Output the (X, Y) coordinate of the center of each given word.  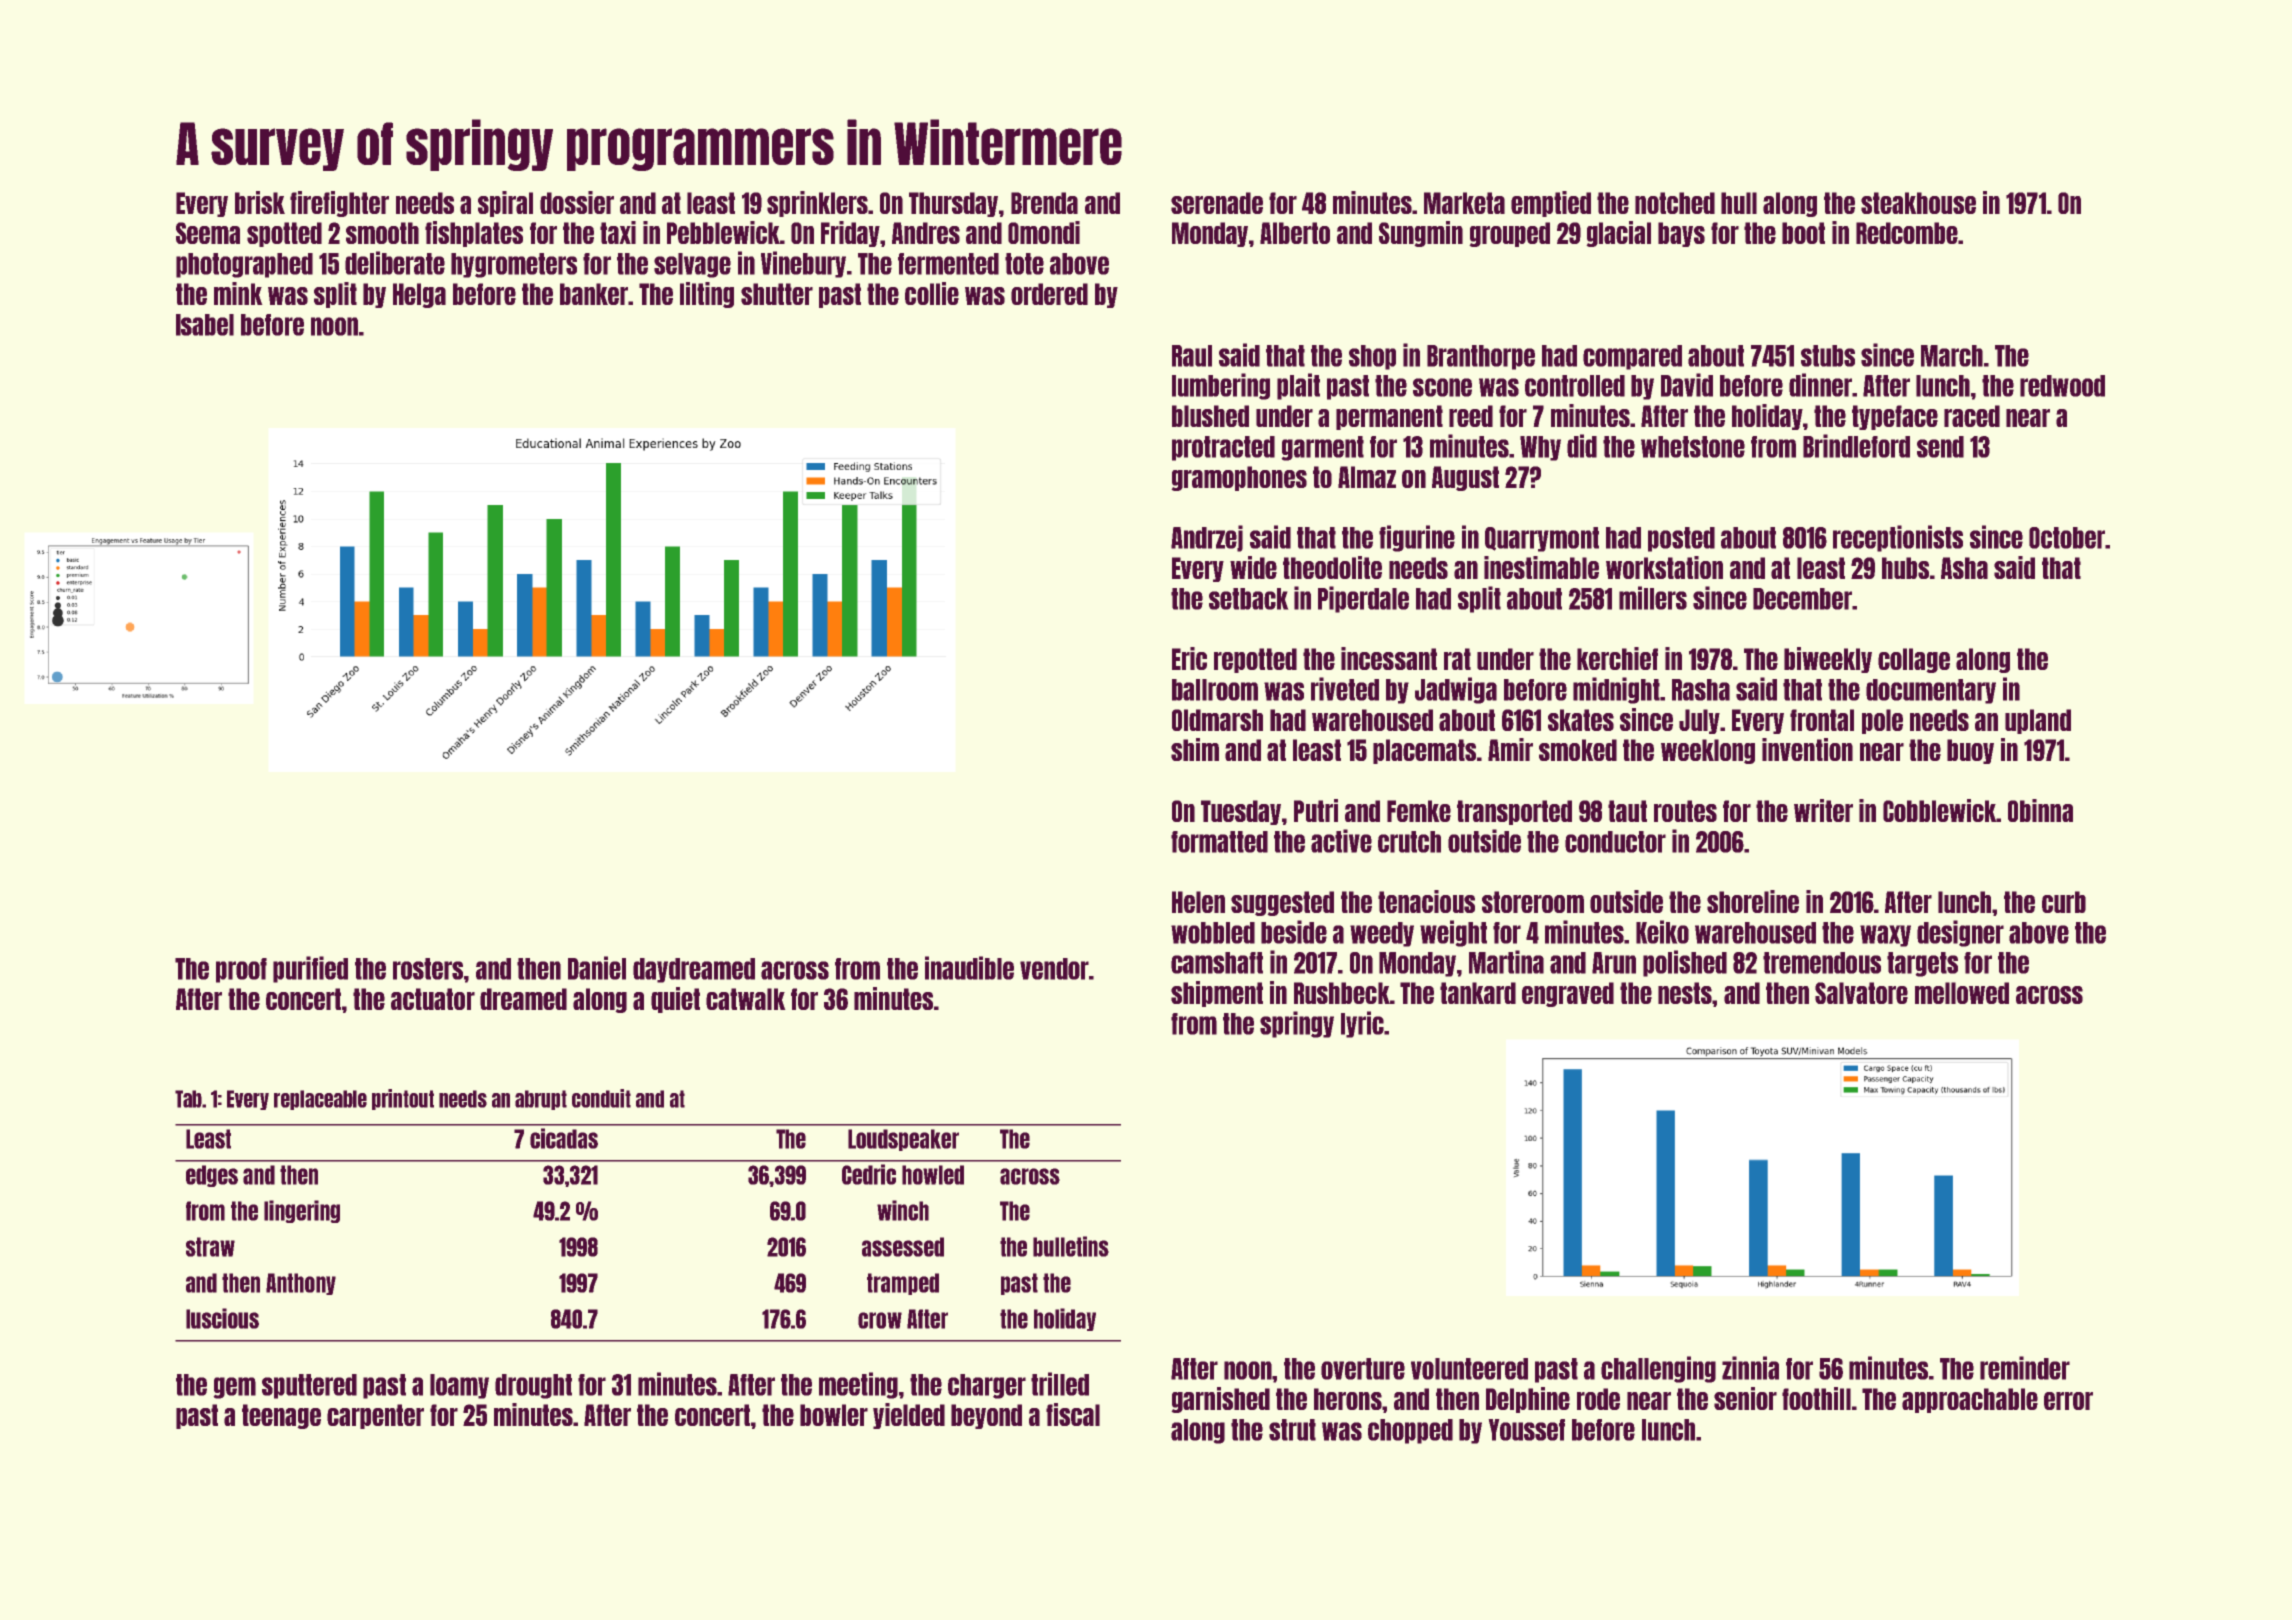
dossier (577, 202)
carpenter (375, 1416)
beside (1294, 932)
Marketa (1464, 203)
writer (1823, 810)
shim (1195, 749)
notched (1675, 203)
